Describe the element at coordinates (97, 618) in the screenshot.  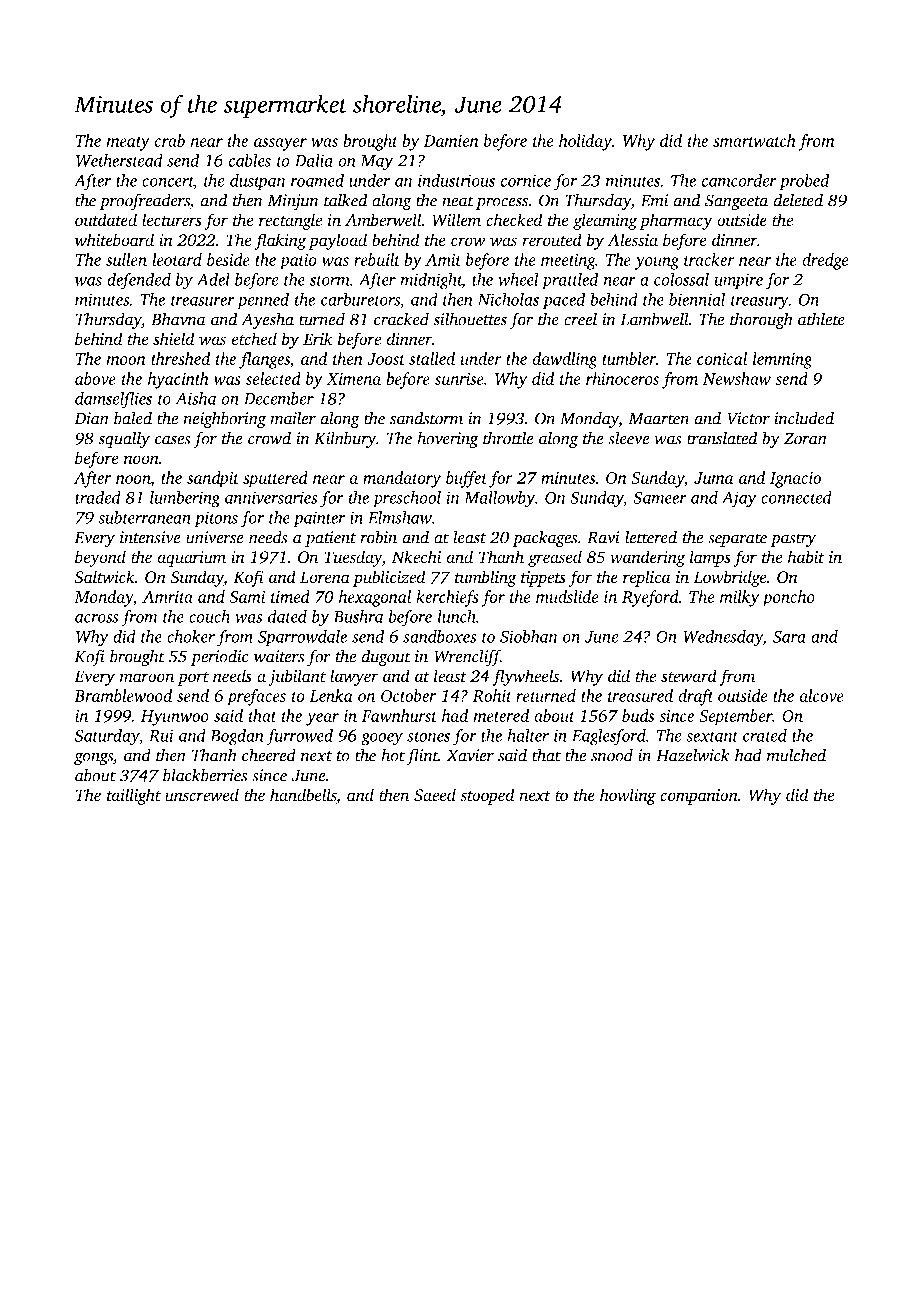
I see `across` at that location.
